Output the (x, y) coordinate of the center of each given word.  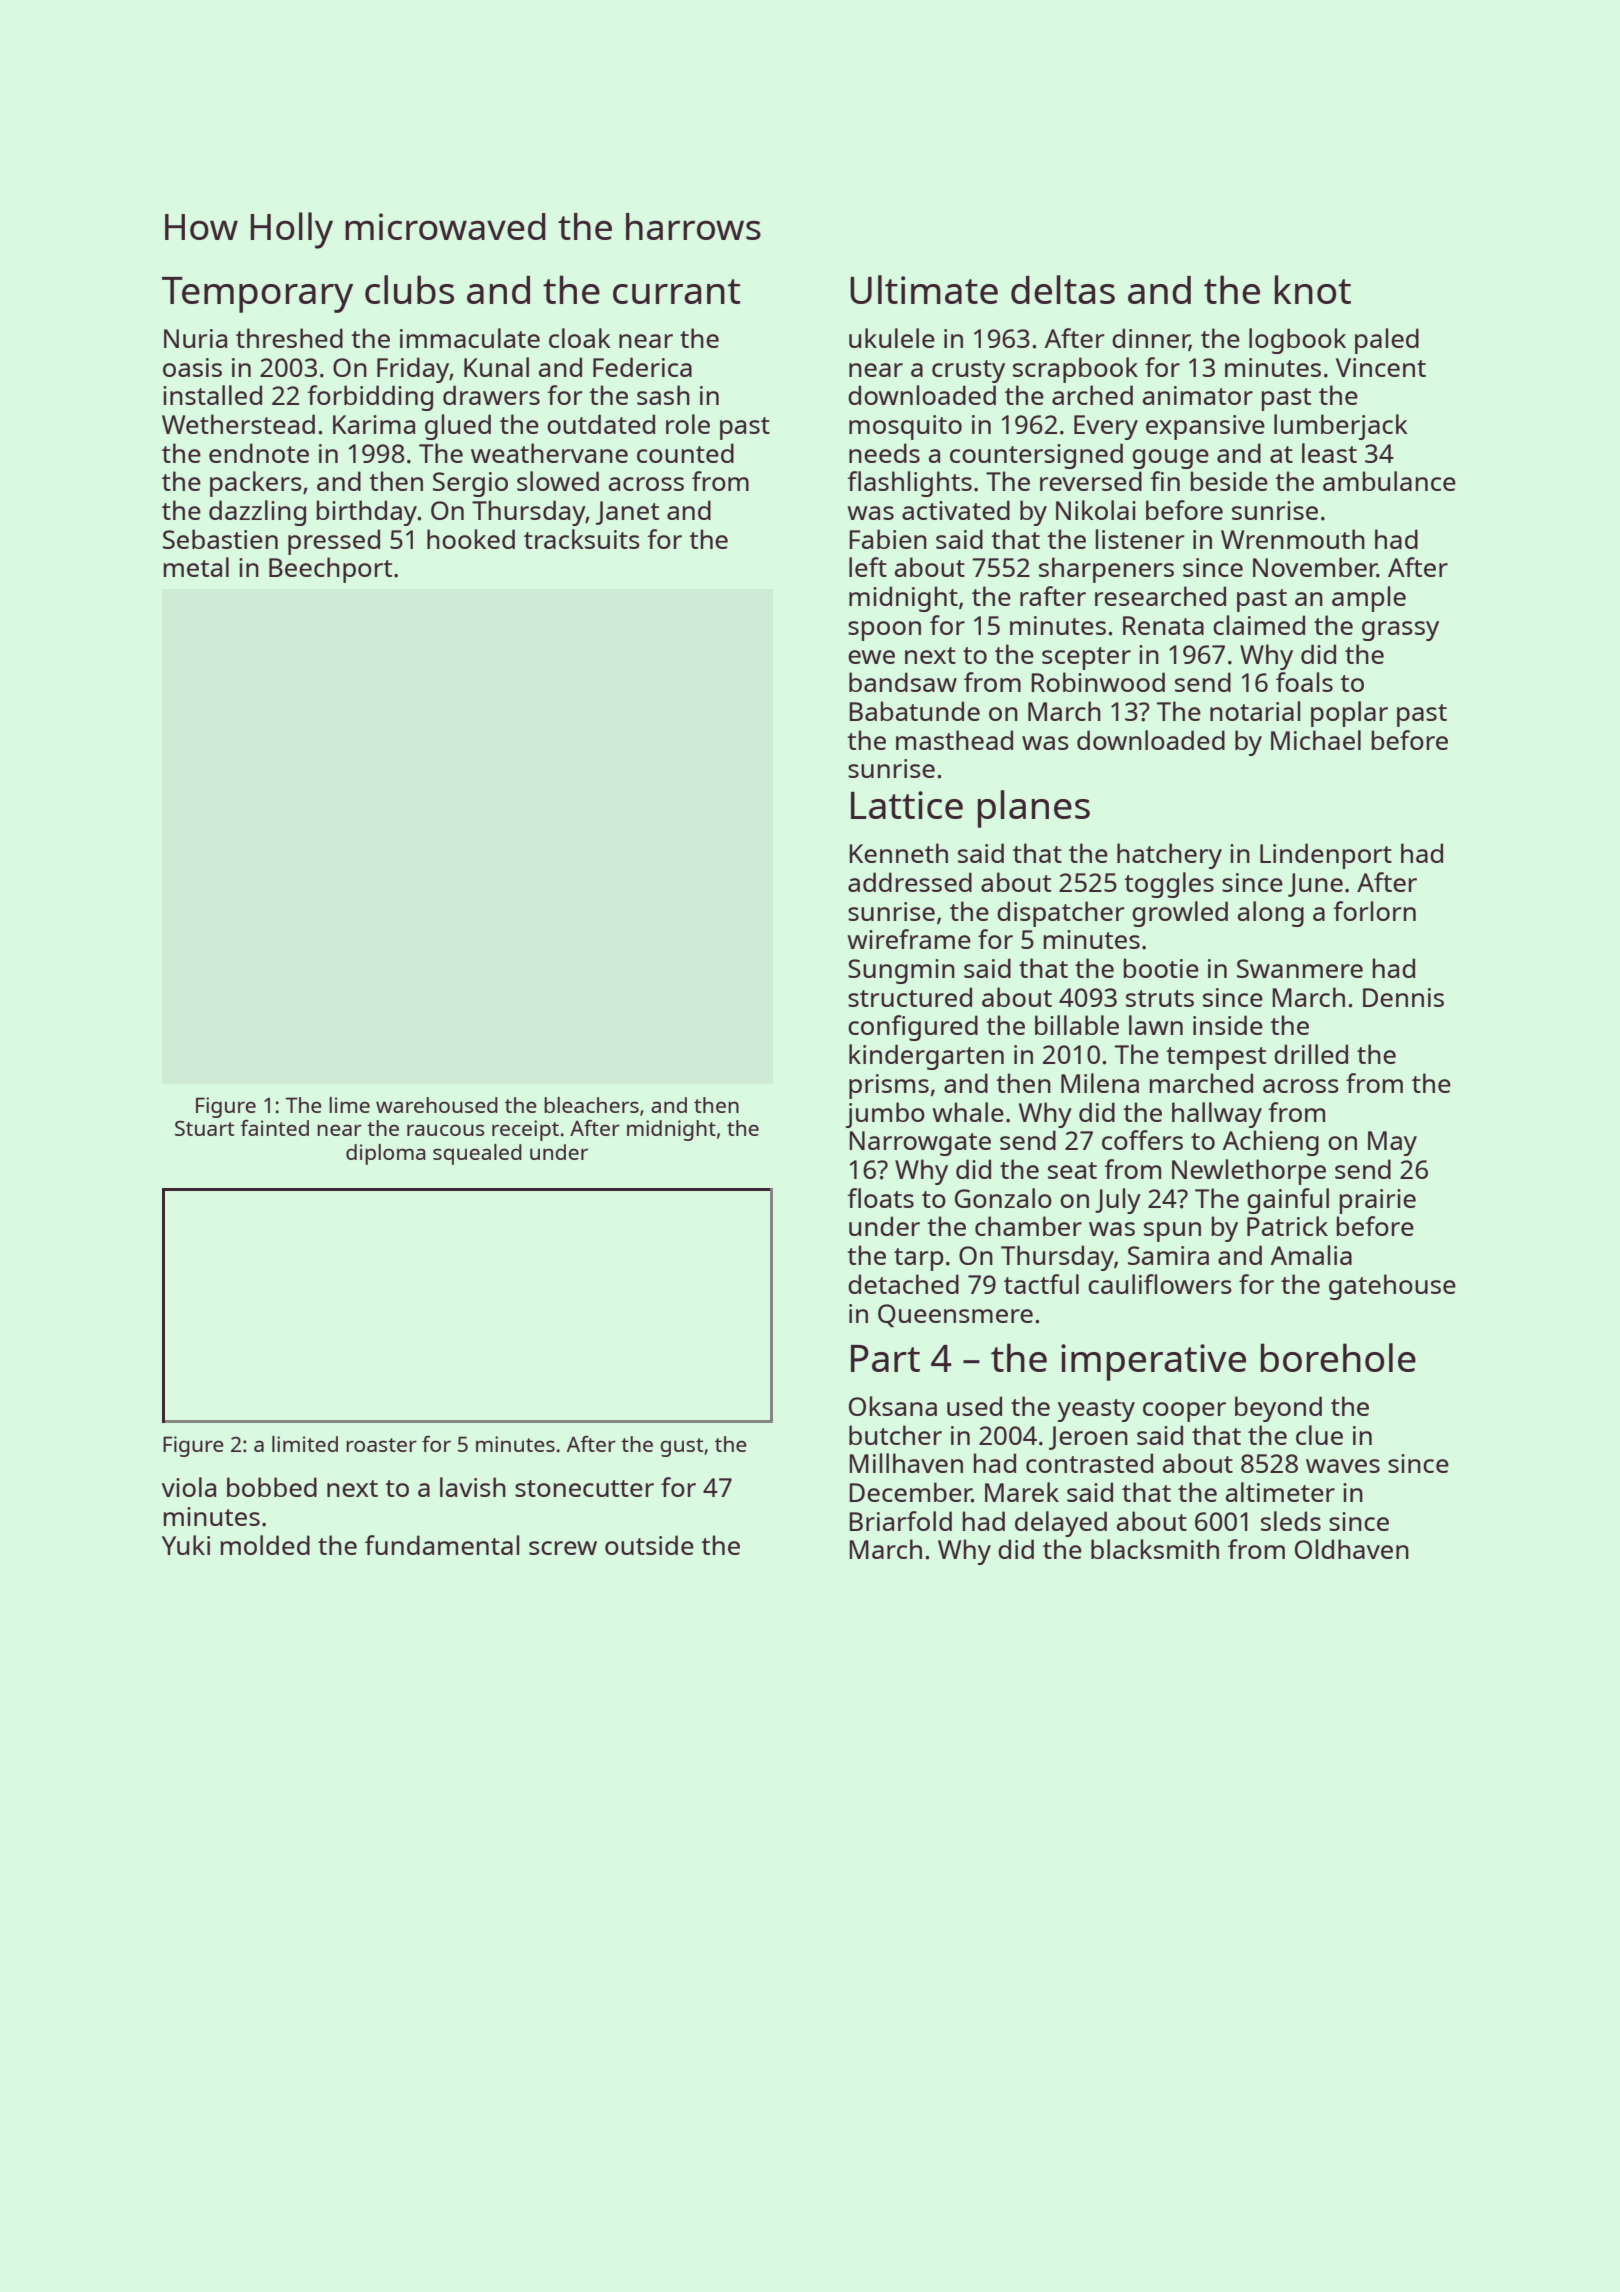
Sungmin (901, 971)
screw (563, 1548)
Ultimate (924, 289)
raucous (446, 1130)
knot (1313, 289)
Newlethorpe (1249, 1172)
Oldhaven (1352, 1549)
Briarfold (900, 1521)
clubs (409, 289)
